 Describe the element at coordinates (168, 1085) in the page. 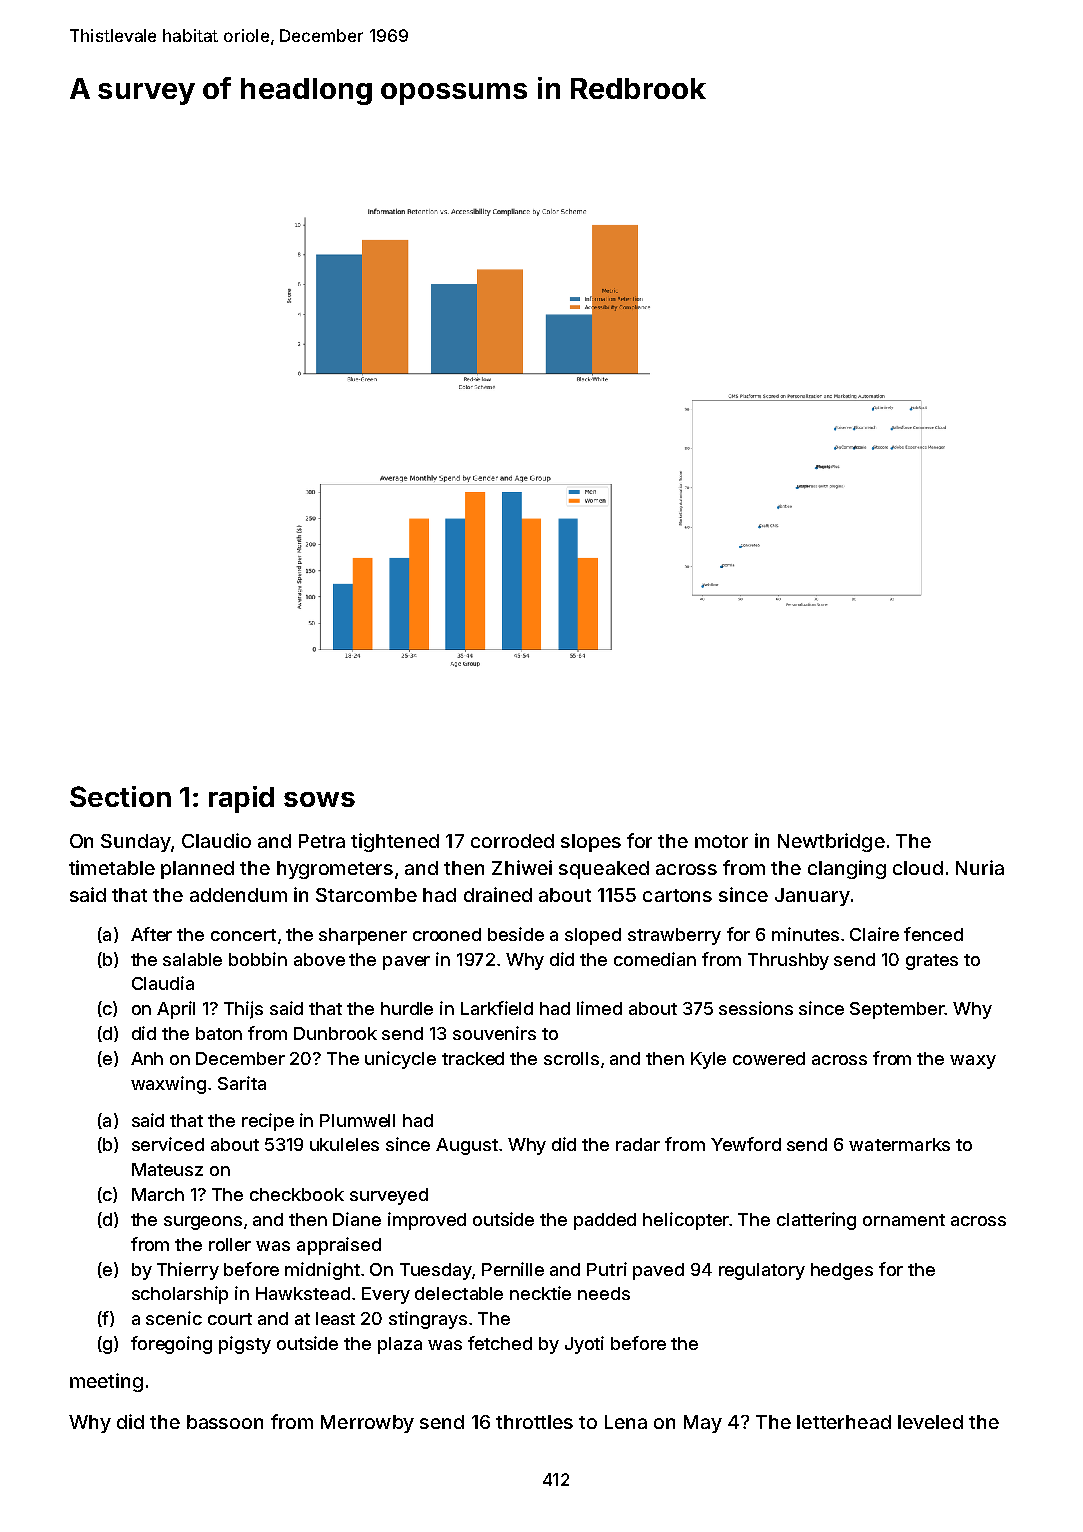

I see `waxwing` at that location.
